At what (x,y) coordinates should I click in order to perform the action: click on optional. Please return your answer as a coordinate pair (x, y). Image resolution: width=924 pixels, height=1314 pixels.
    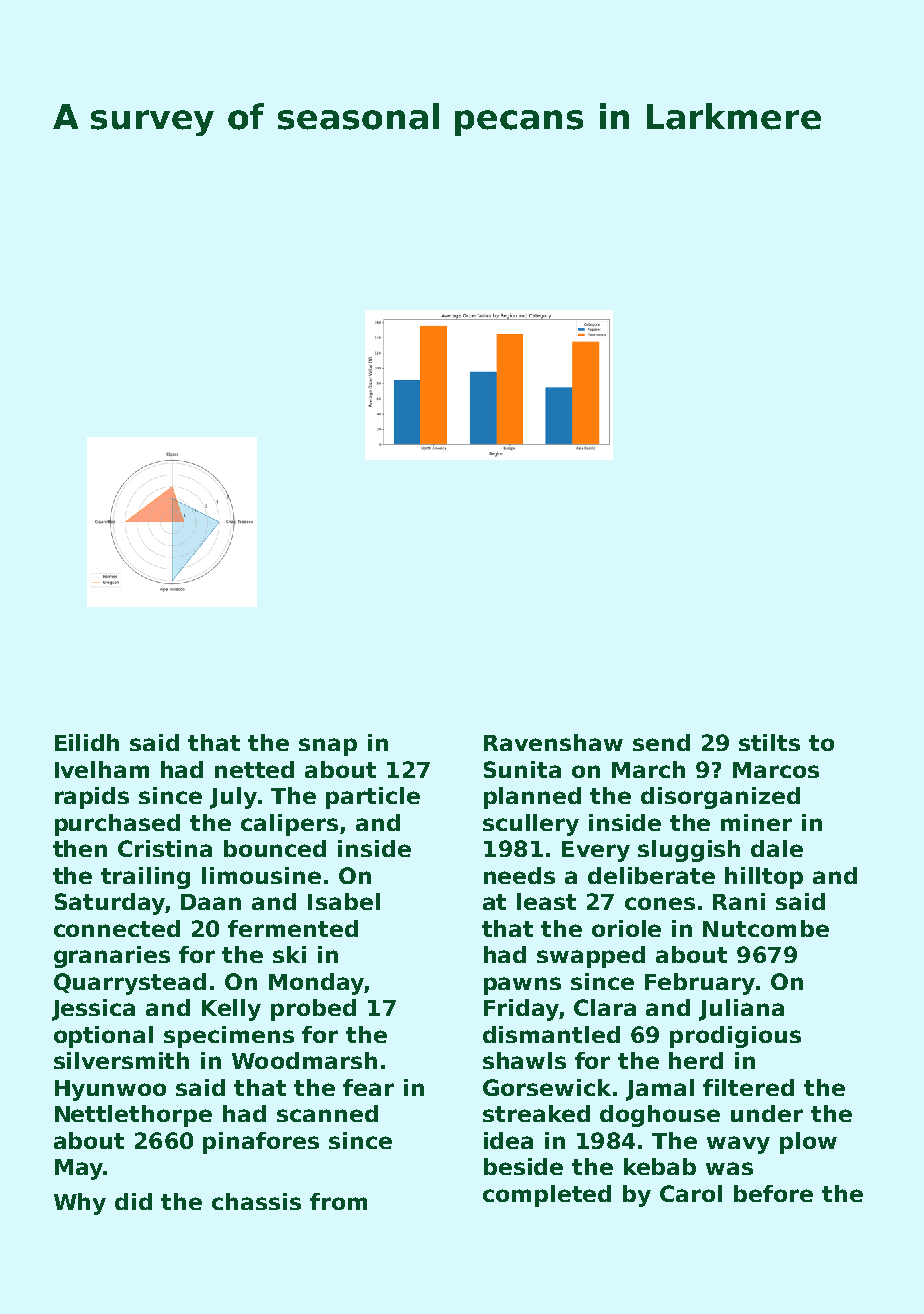
    Looking at the image, I should click on (103, 1037).
